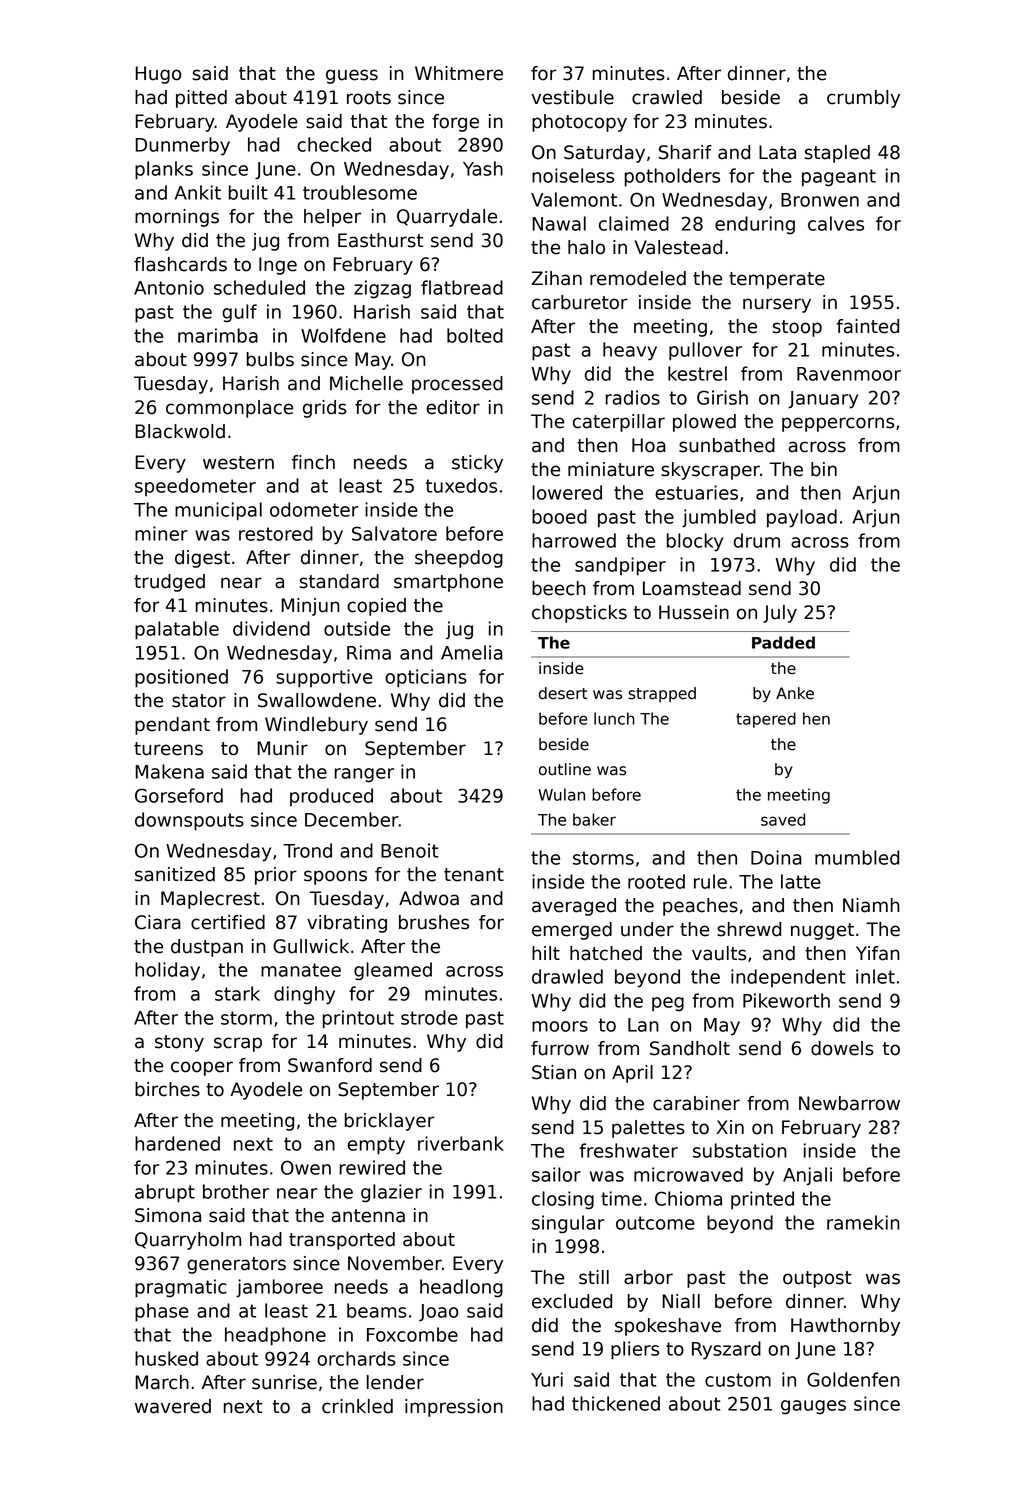 The width and height of the screenshot is (1035, 1499). I want to click on claimed, so click(634, 223).
